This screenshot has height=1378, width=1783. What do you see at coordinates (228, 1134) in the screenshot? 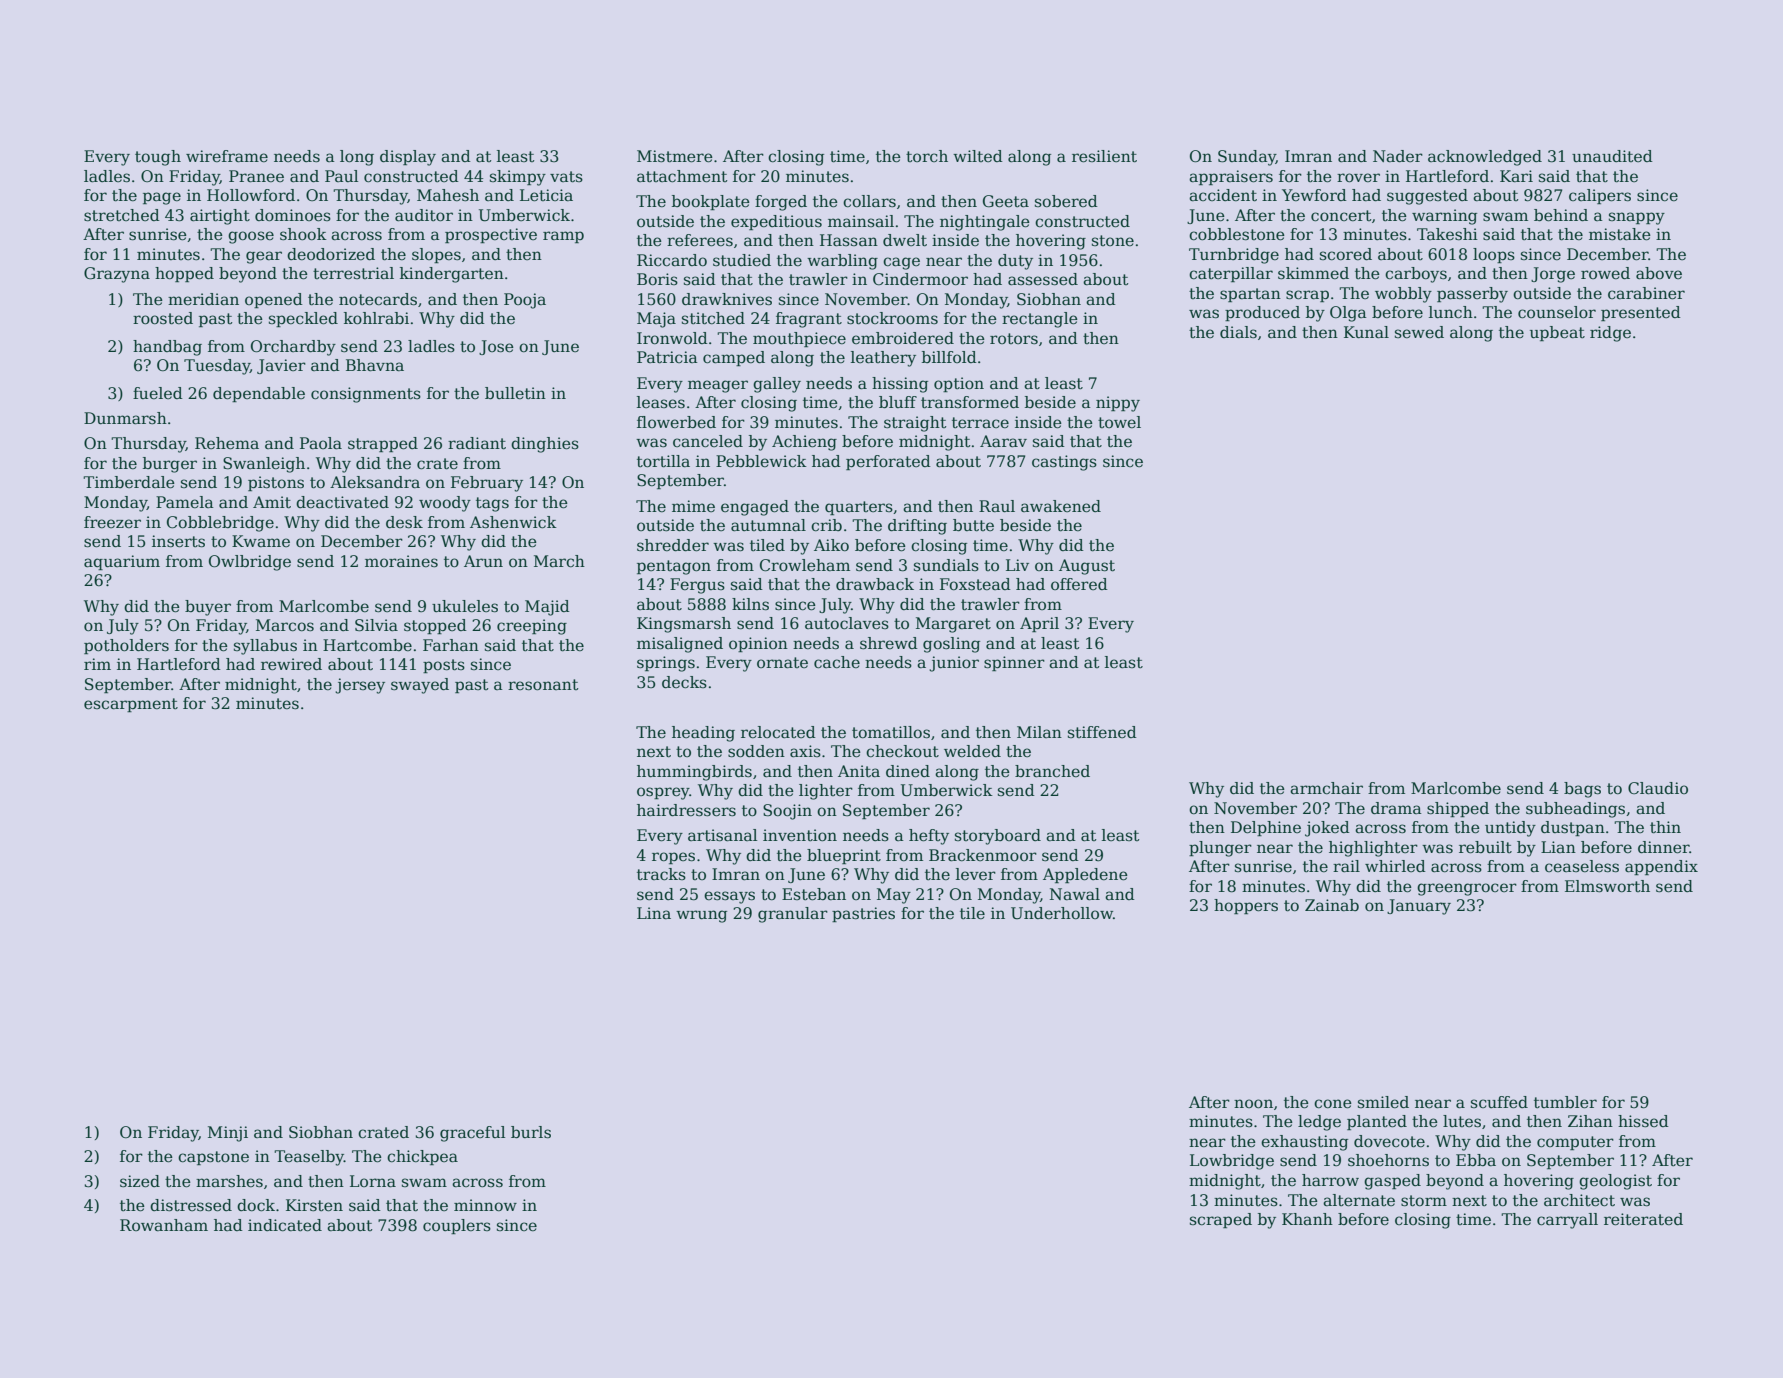
I see `Minji` at bounding box center [228, 1134].
